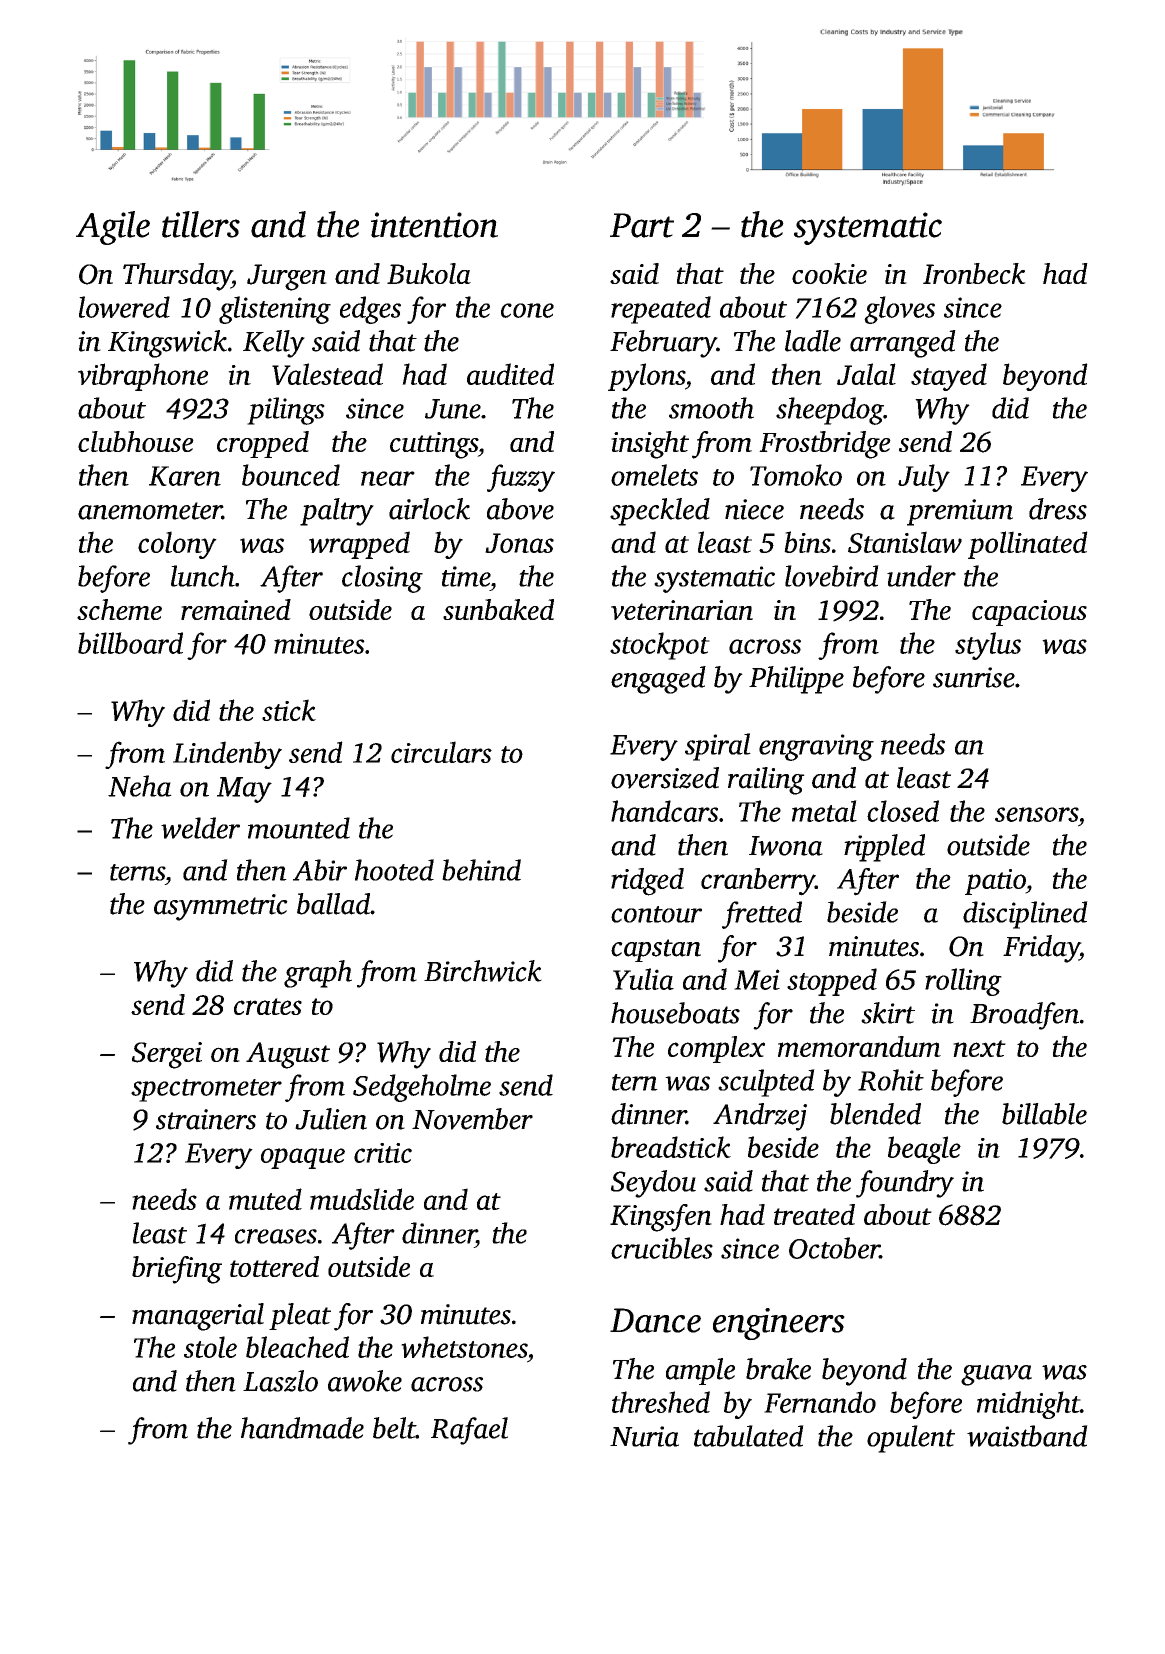 The image size is (1165, 1654). I want to click on Agile, so click(113, 228).
